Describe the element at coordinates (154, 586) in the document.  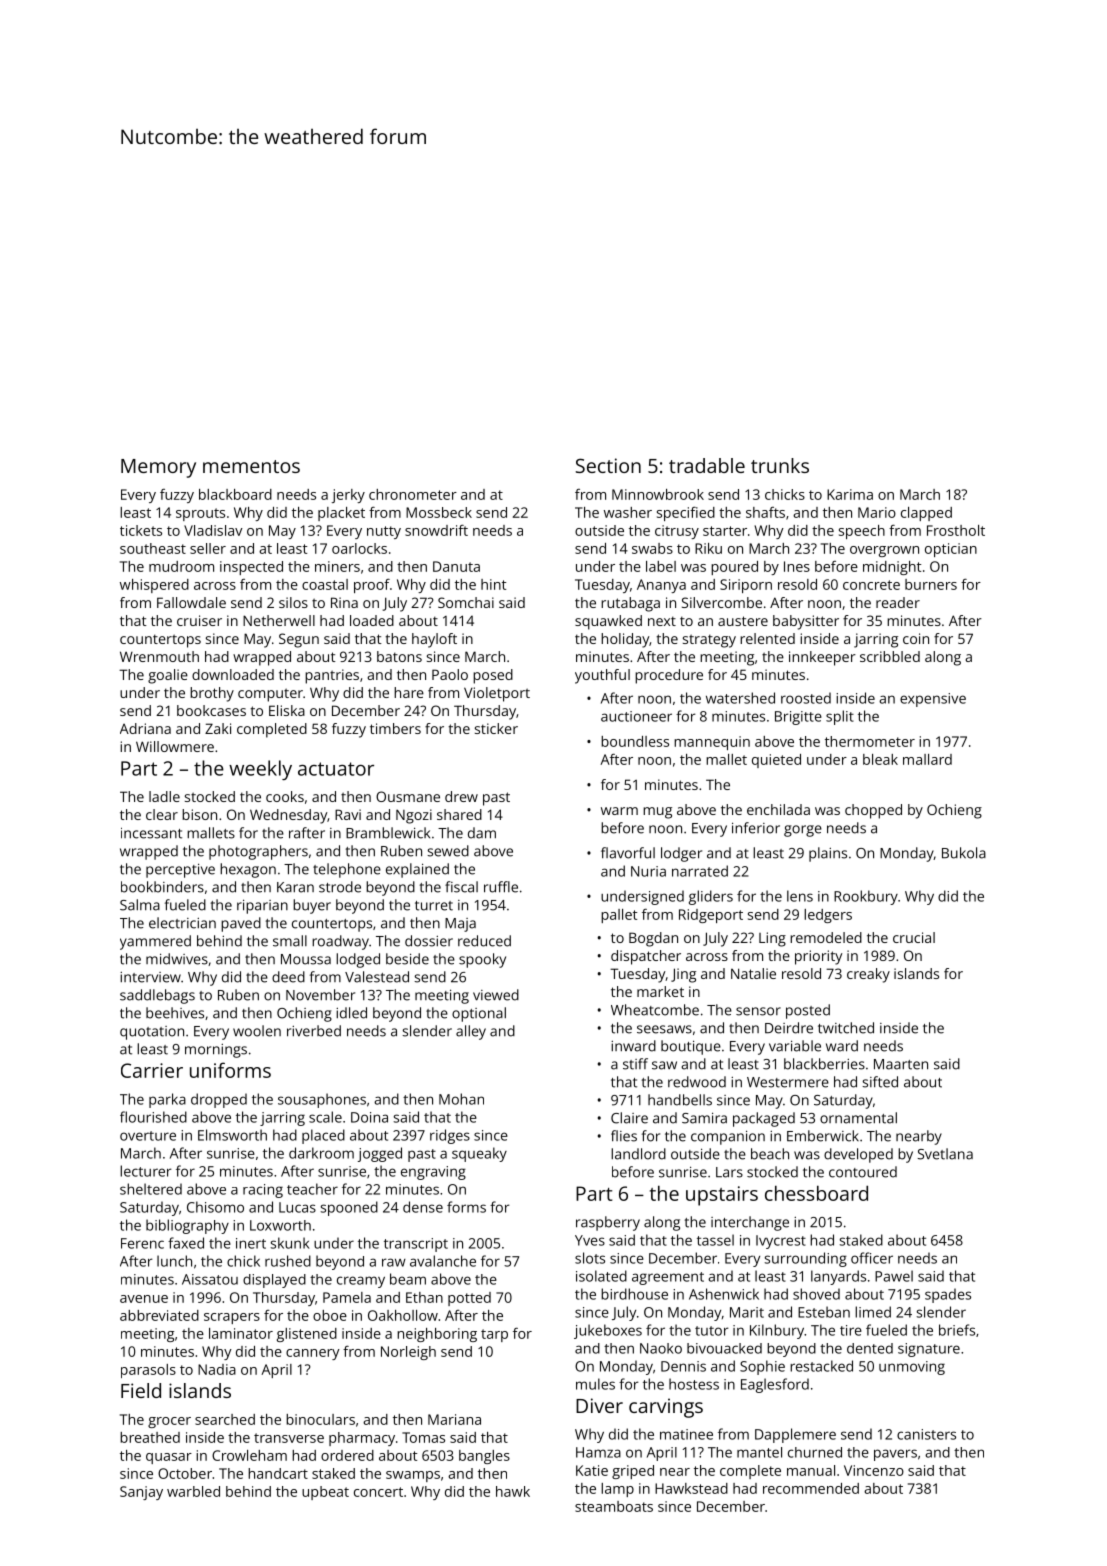
I see `whispered` at that location.
